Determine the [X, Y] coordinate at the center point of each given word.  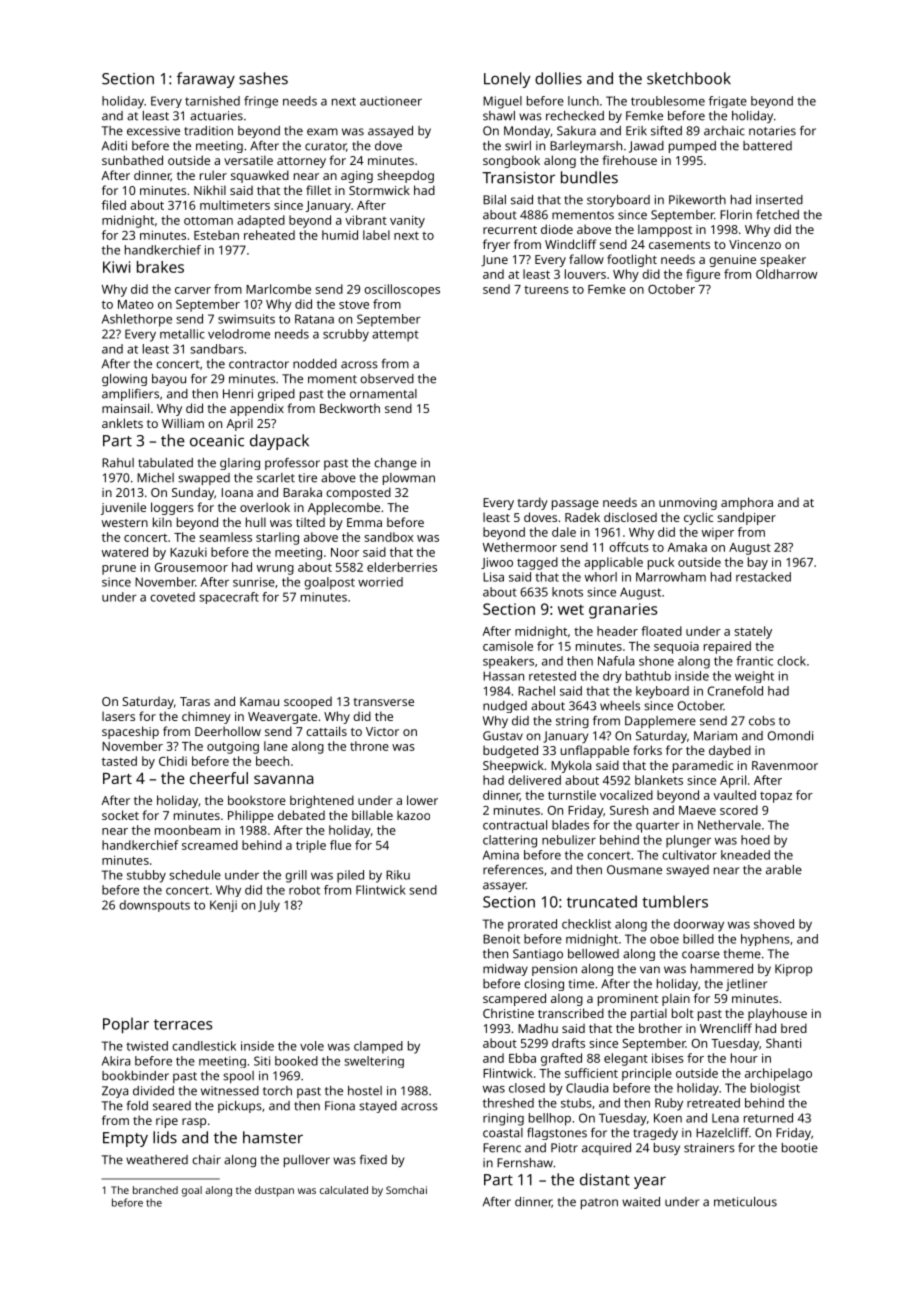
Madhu [538, 1028]
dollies [558, 78]
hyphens [765, 940]
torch [277, 1091]
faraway [206, 80]
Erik [636, 131]
